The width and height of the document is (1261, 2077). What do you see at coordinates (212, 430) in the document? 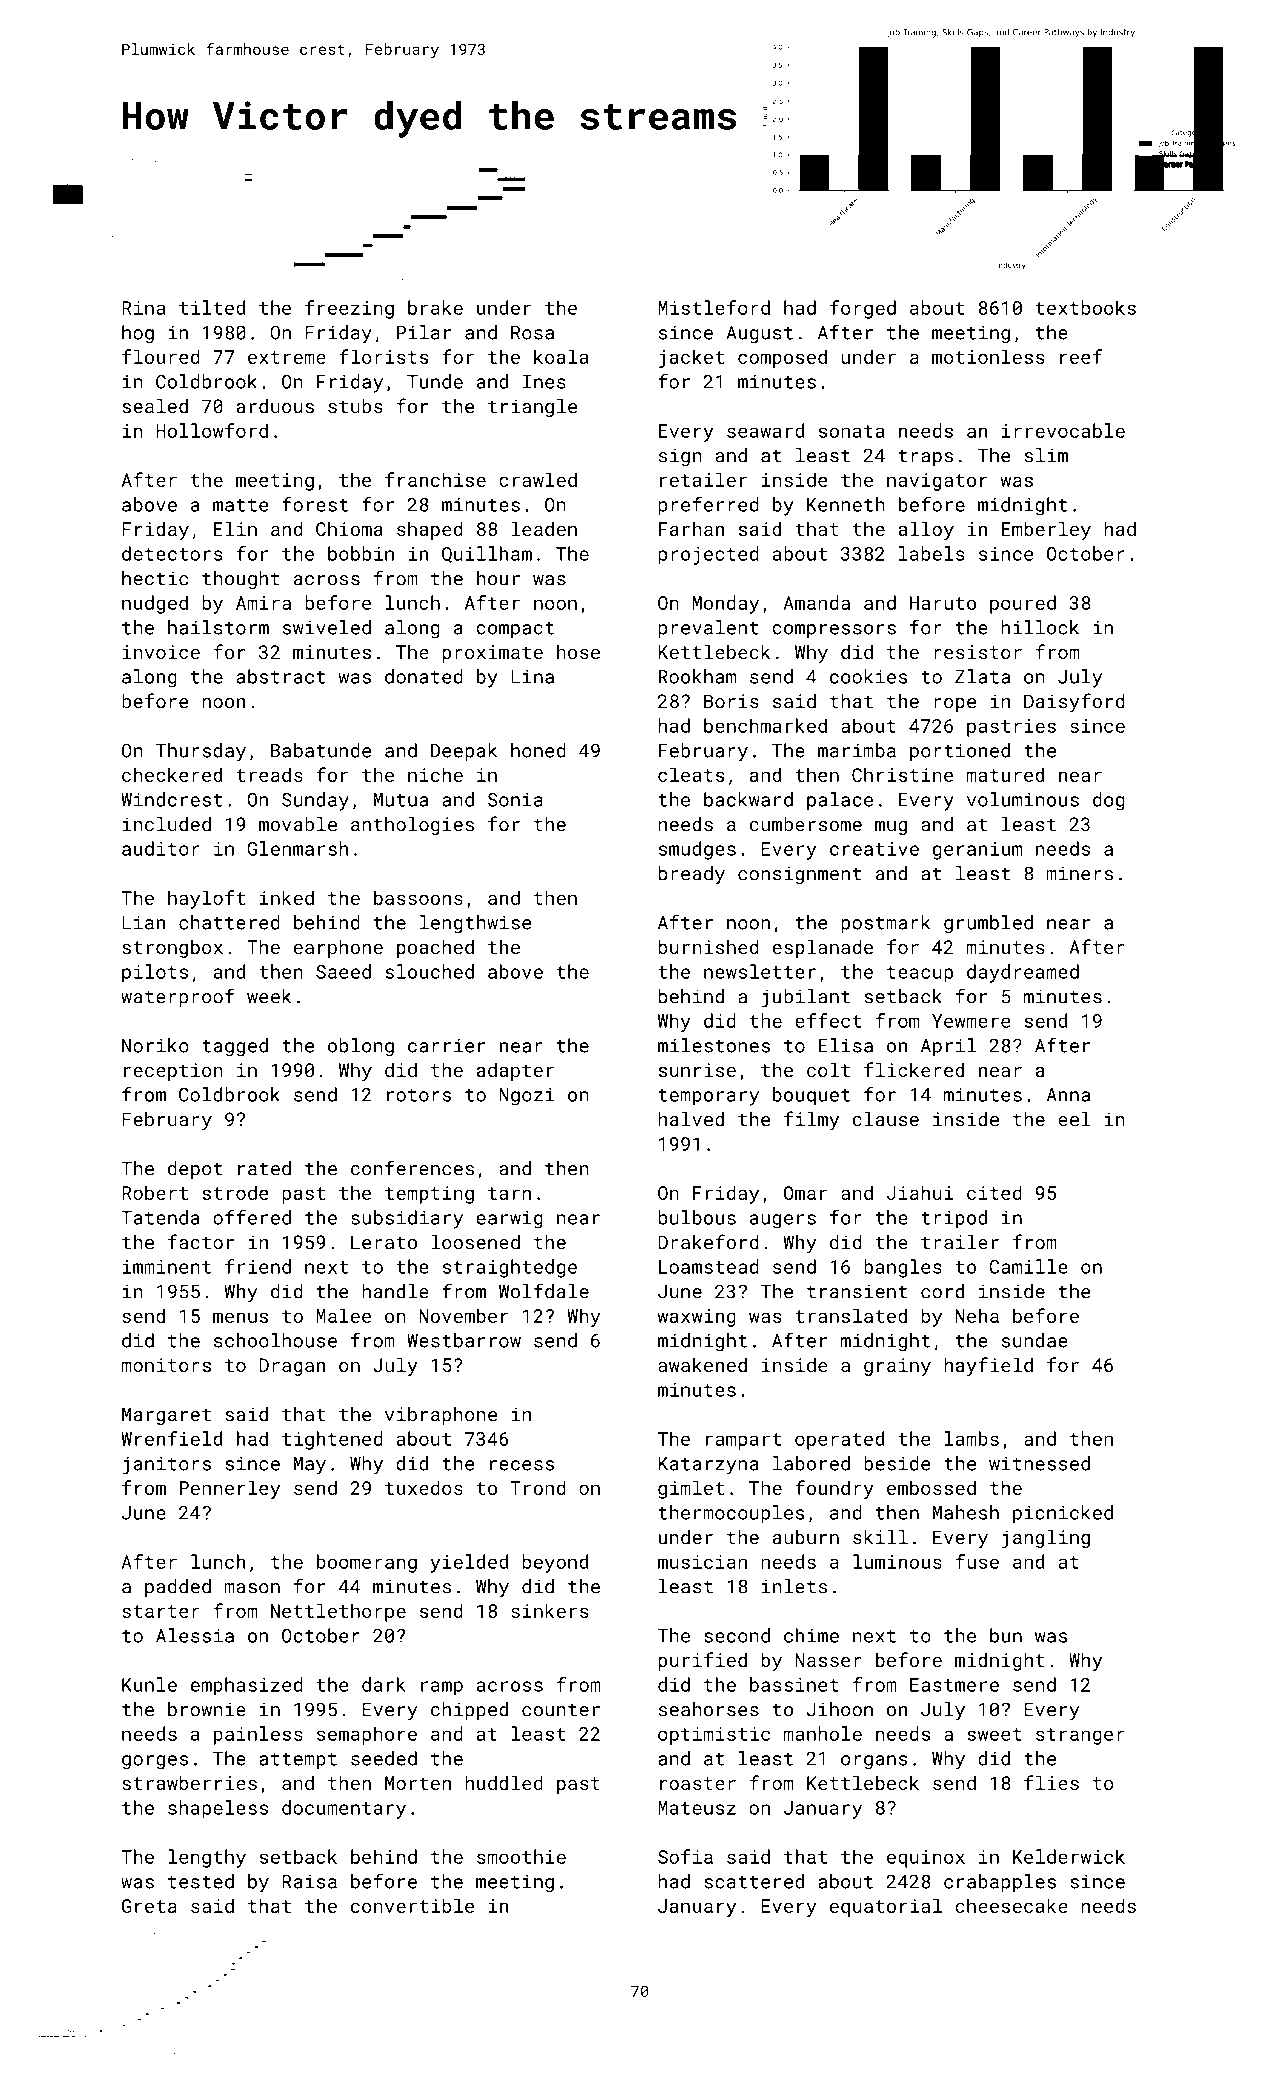
I see `Hollowford` at bounding box center [212, 430].
